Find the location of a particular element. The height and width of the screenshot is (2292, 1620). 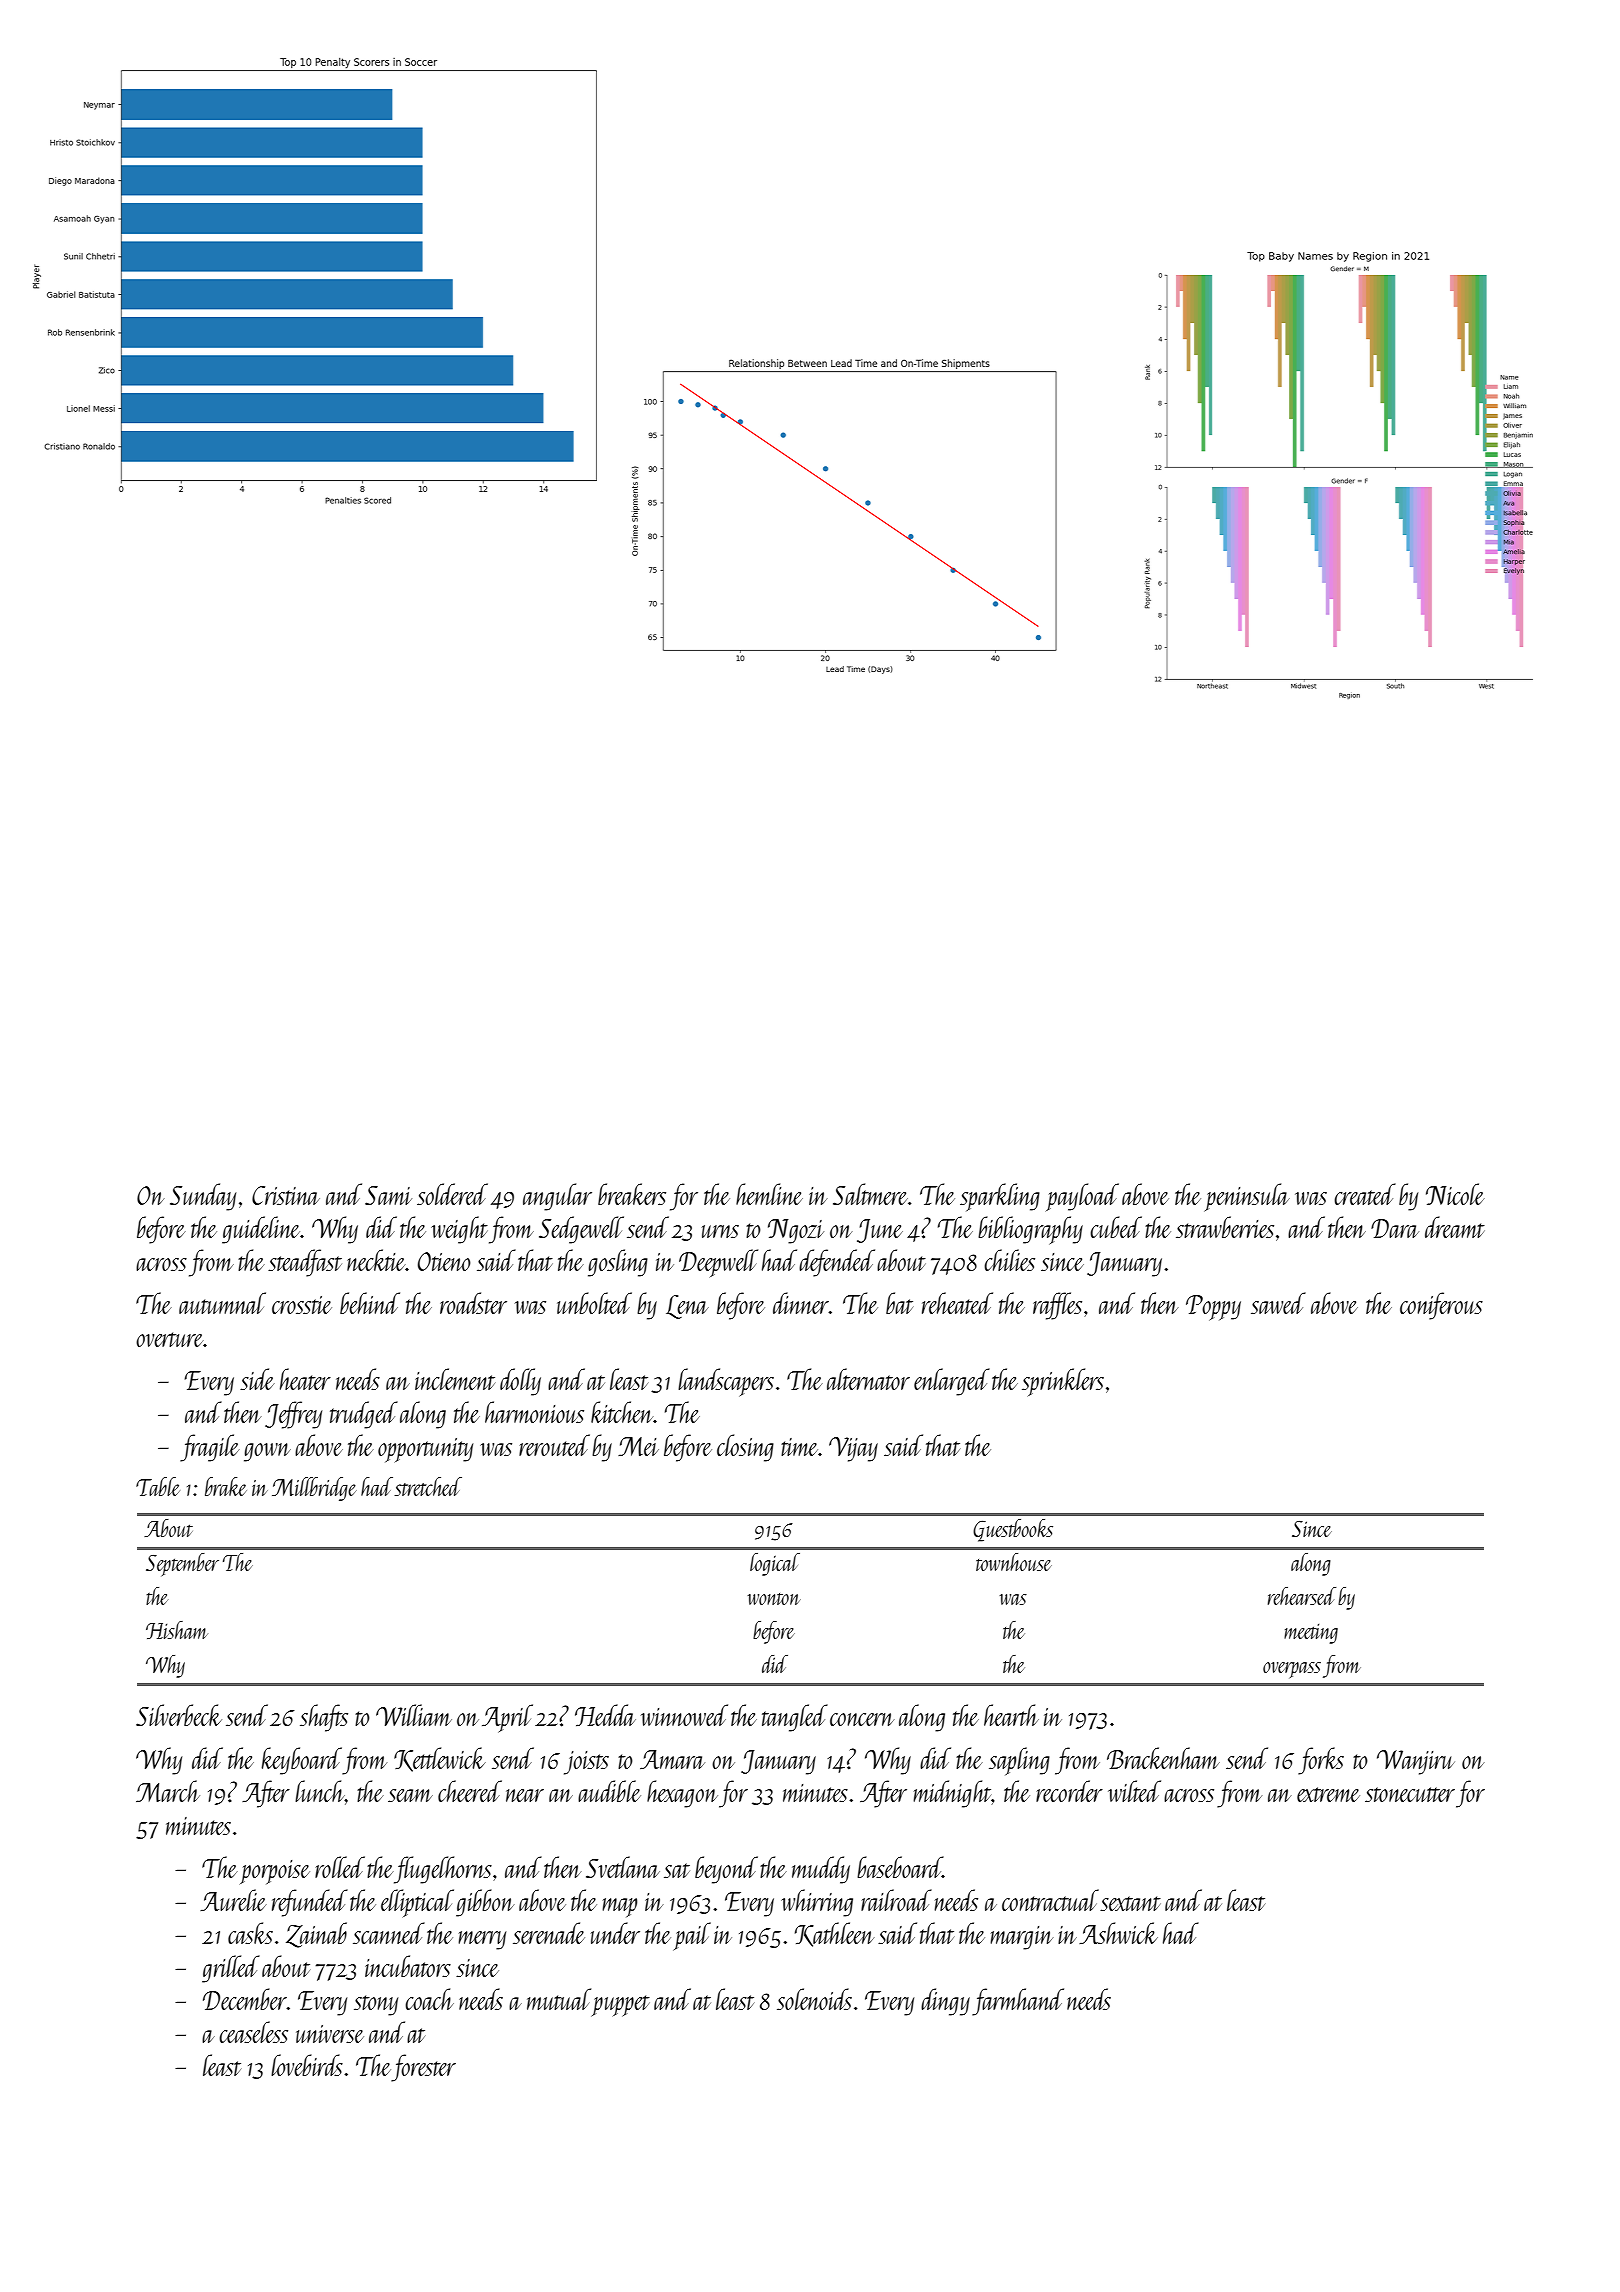

soldered is located at coordinates (452, 1194).
